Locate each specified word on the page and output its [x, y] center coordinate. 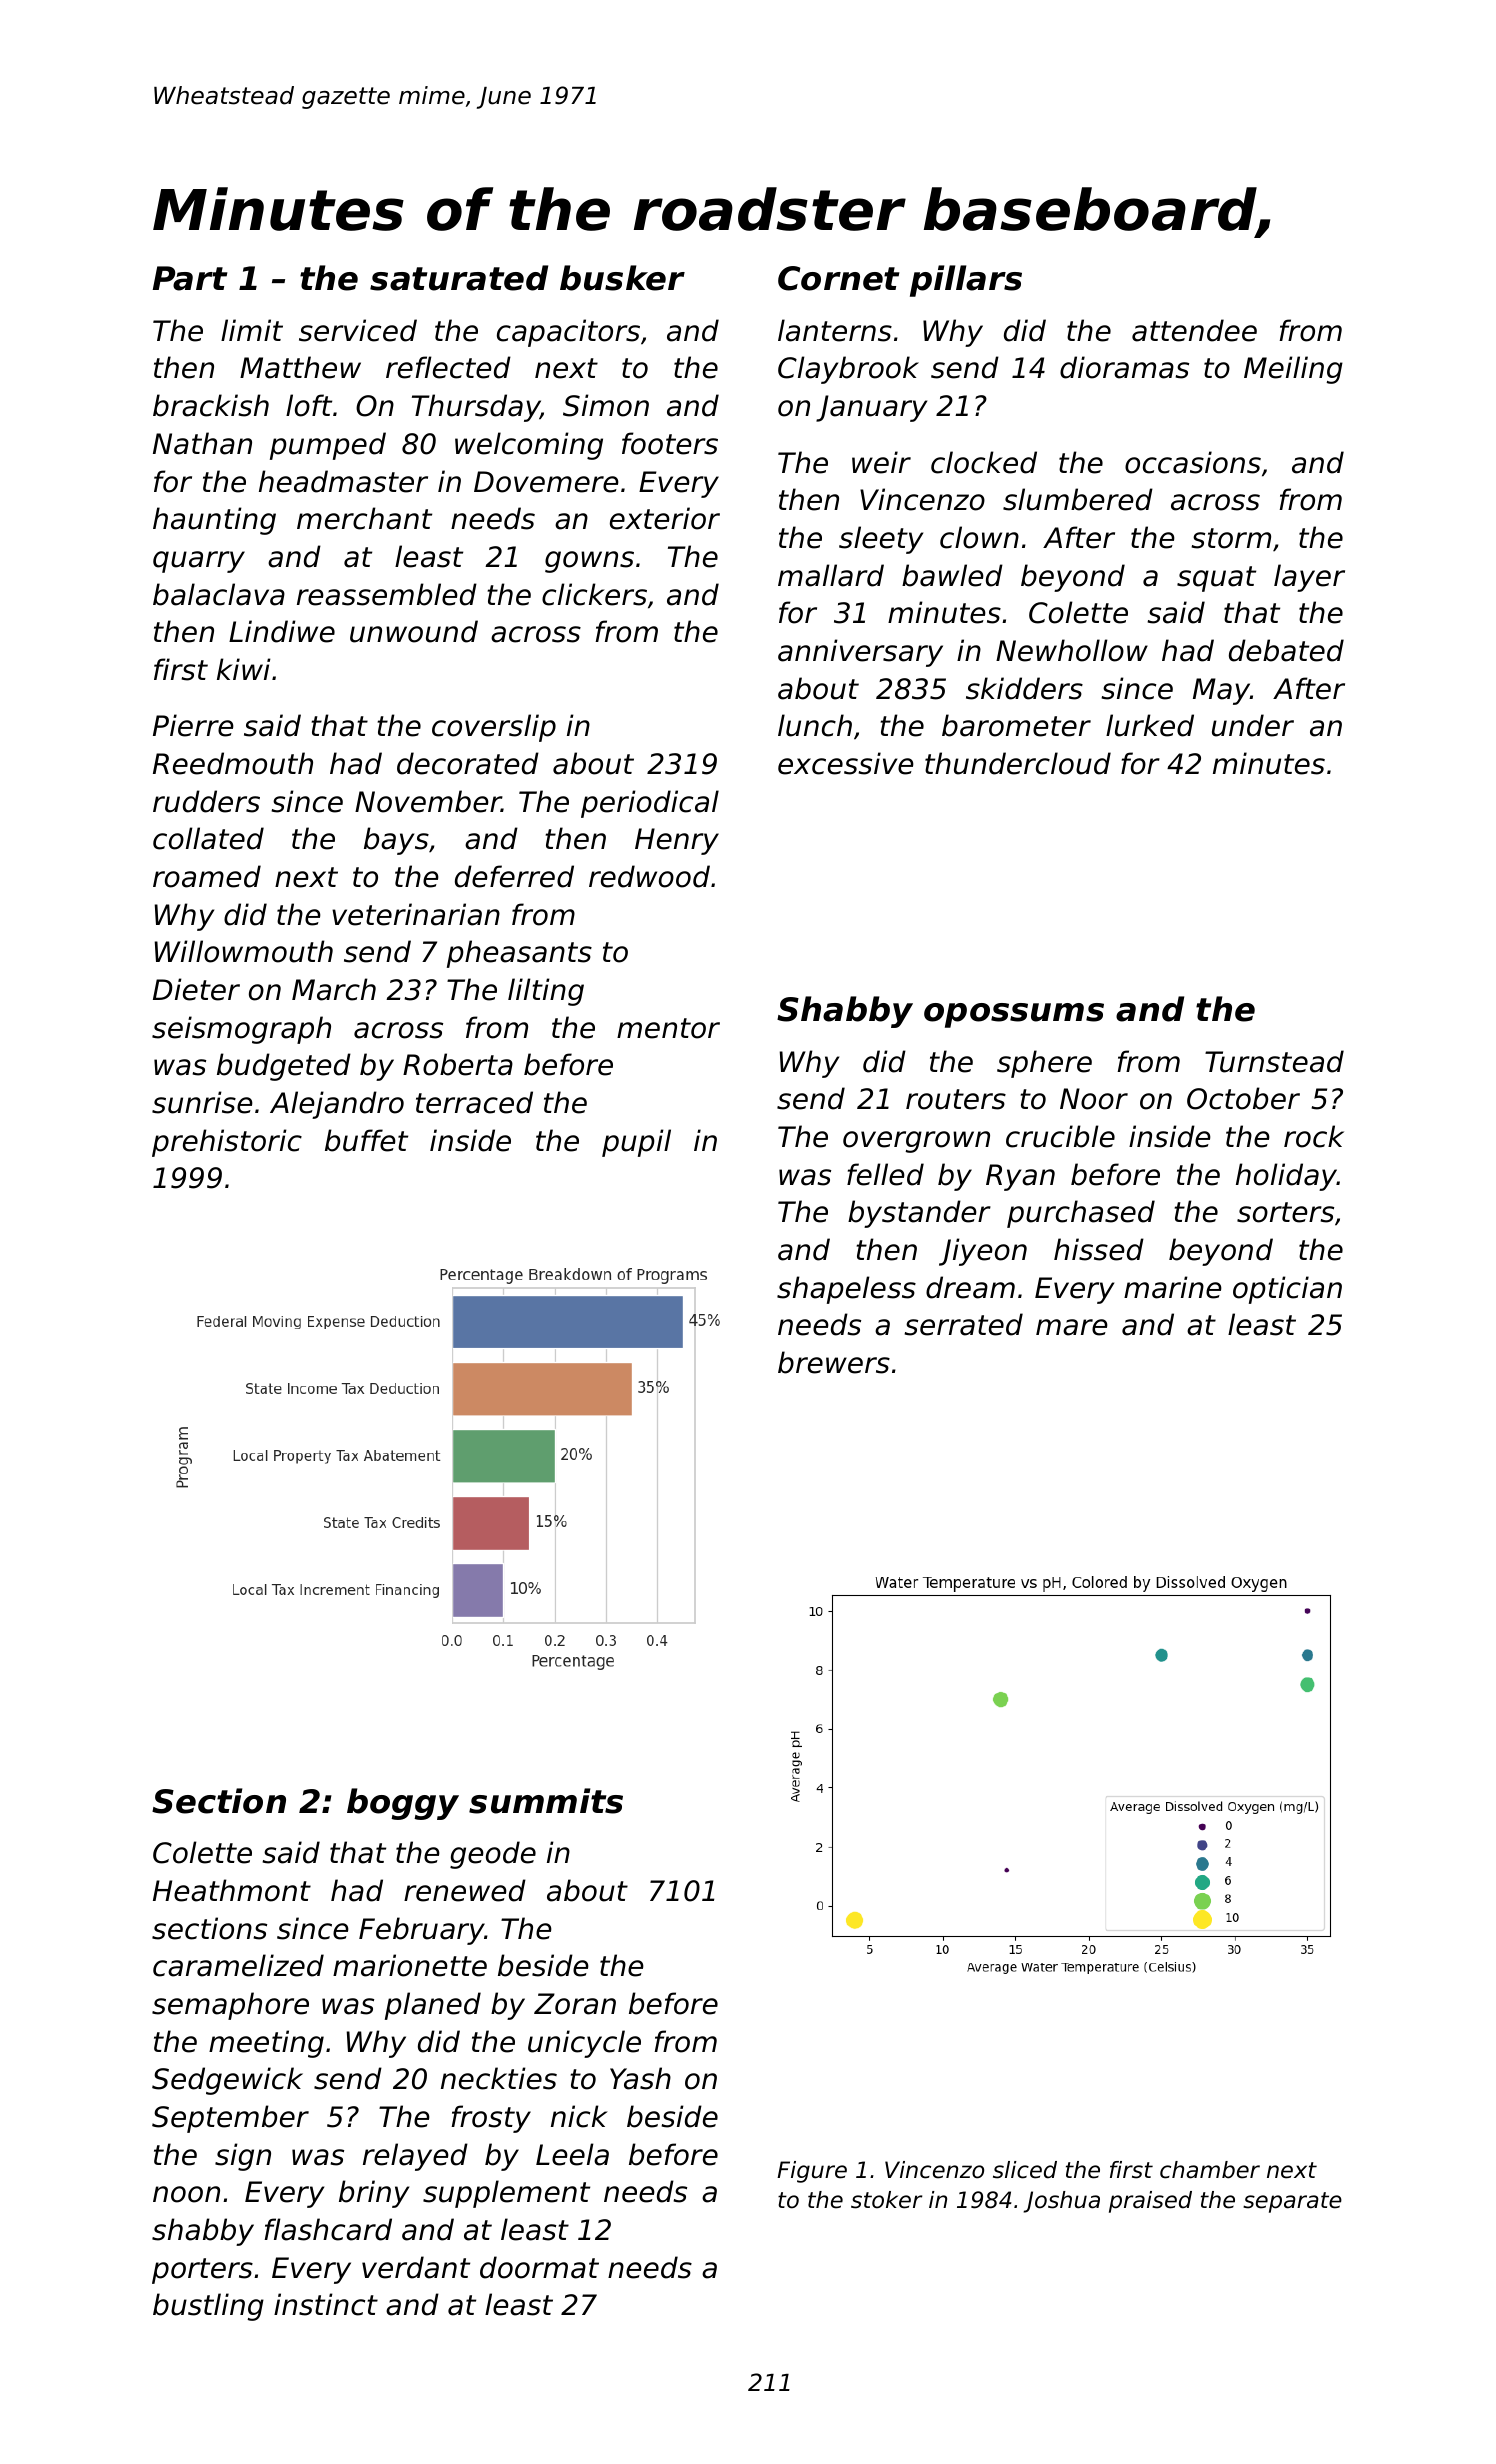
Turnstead [1274, 1061]
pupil [636, 1143]
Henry [677, 841]
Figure [812, 2172]
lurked [1150, 725]
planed [433, 2006]
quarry [199, 562]
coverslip [494, 728]
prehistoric [227, 1143]
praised [1150, 2202]
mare [1072, 1327]
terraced [474, 1102]
